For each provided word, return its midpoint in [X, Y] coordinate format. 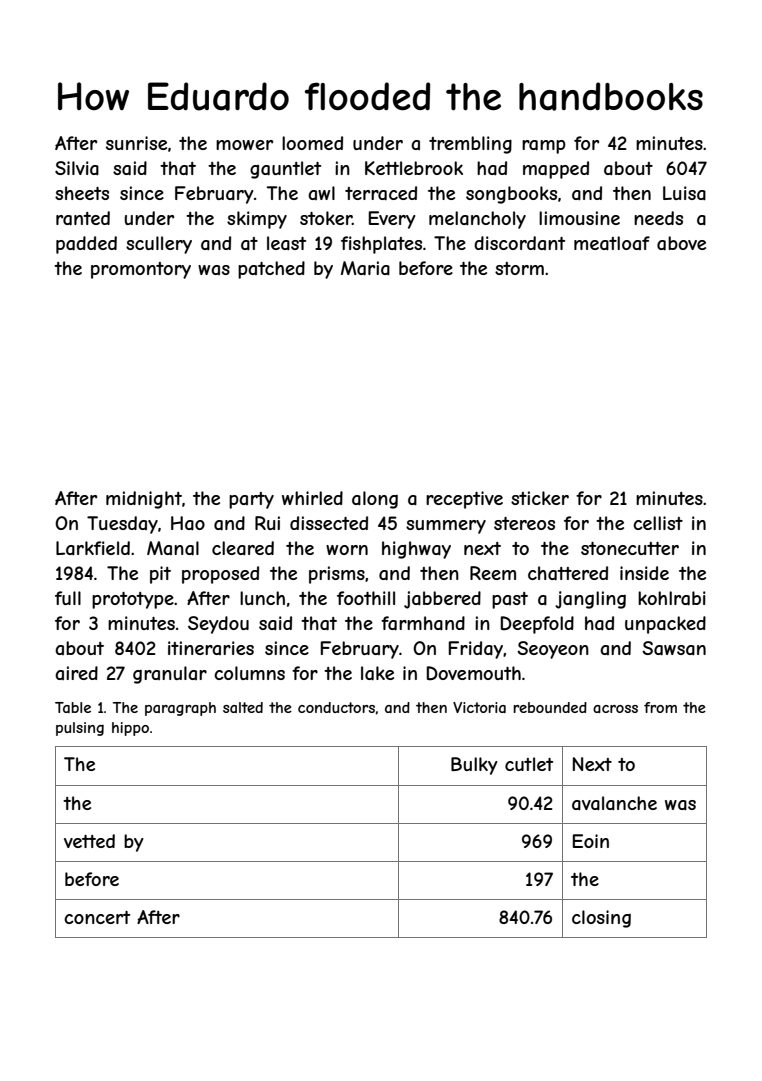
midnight [144, 500]
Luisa [684, 193]
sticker [540, 498]
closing [601, 919]
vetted [89, 841]
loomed [312, 143]
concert [97, 917]
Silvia [77, 168]
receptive [464, 500]
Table [73, 707]
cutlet [529, 764]
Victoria [479, 707]
